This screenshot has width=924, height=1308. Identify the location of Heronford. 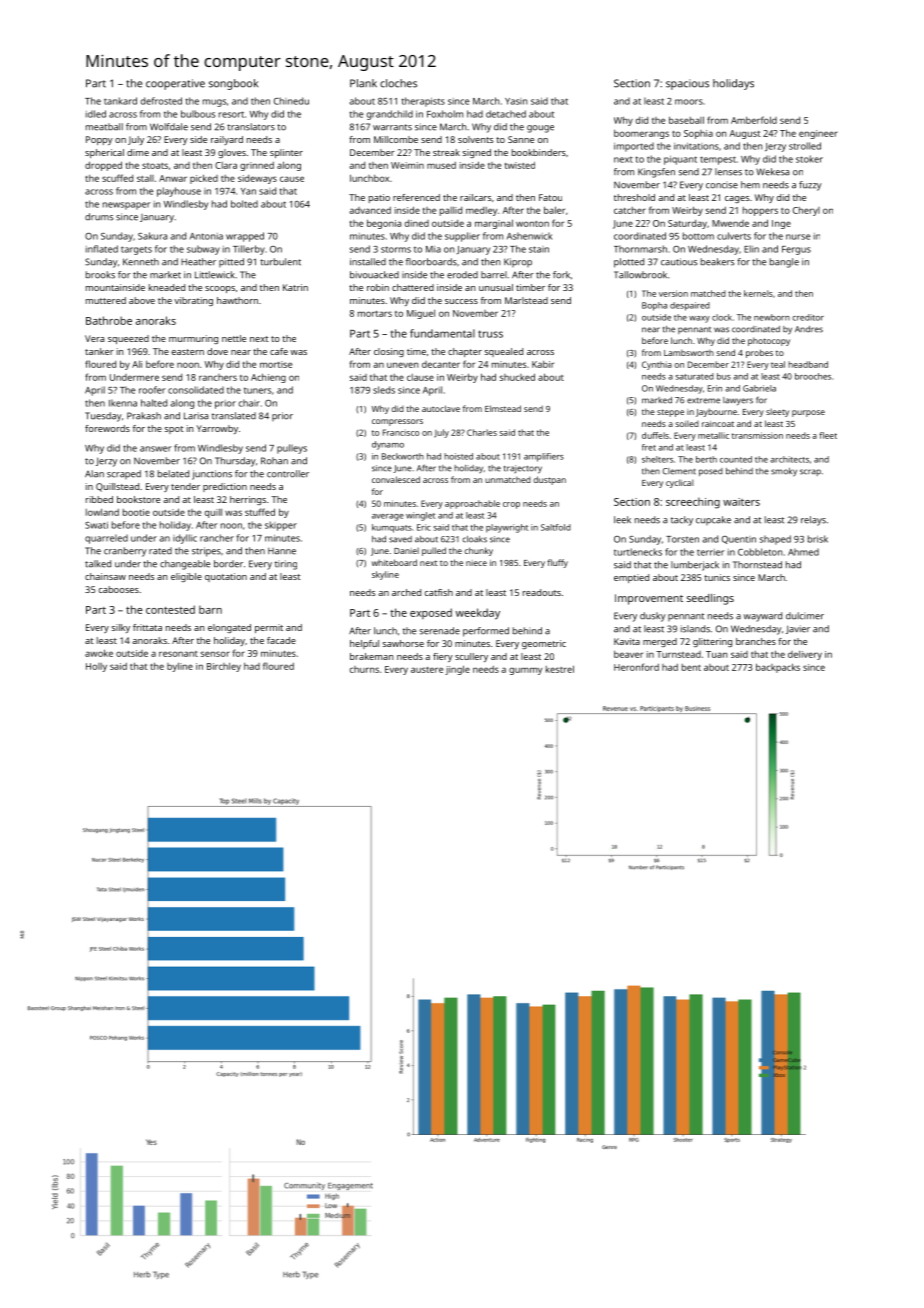
(636, 667).
